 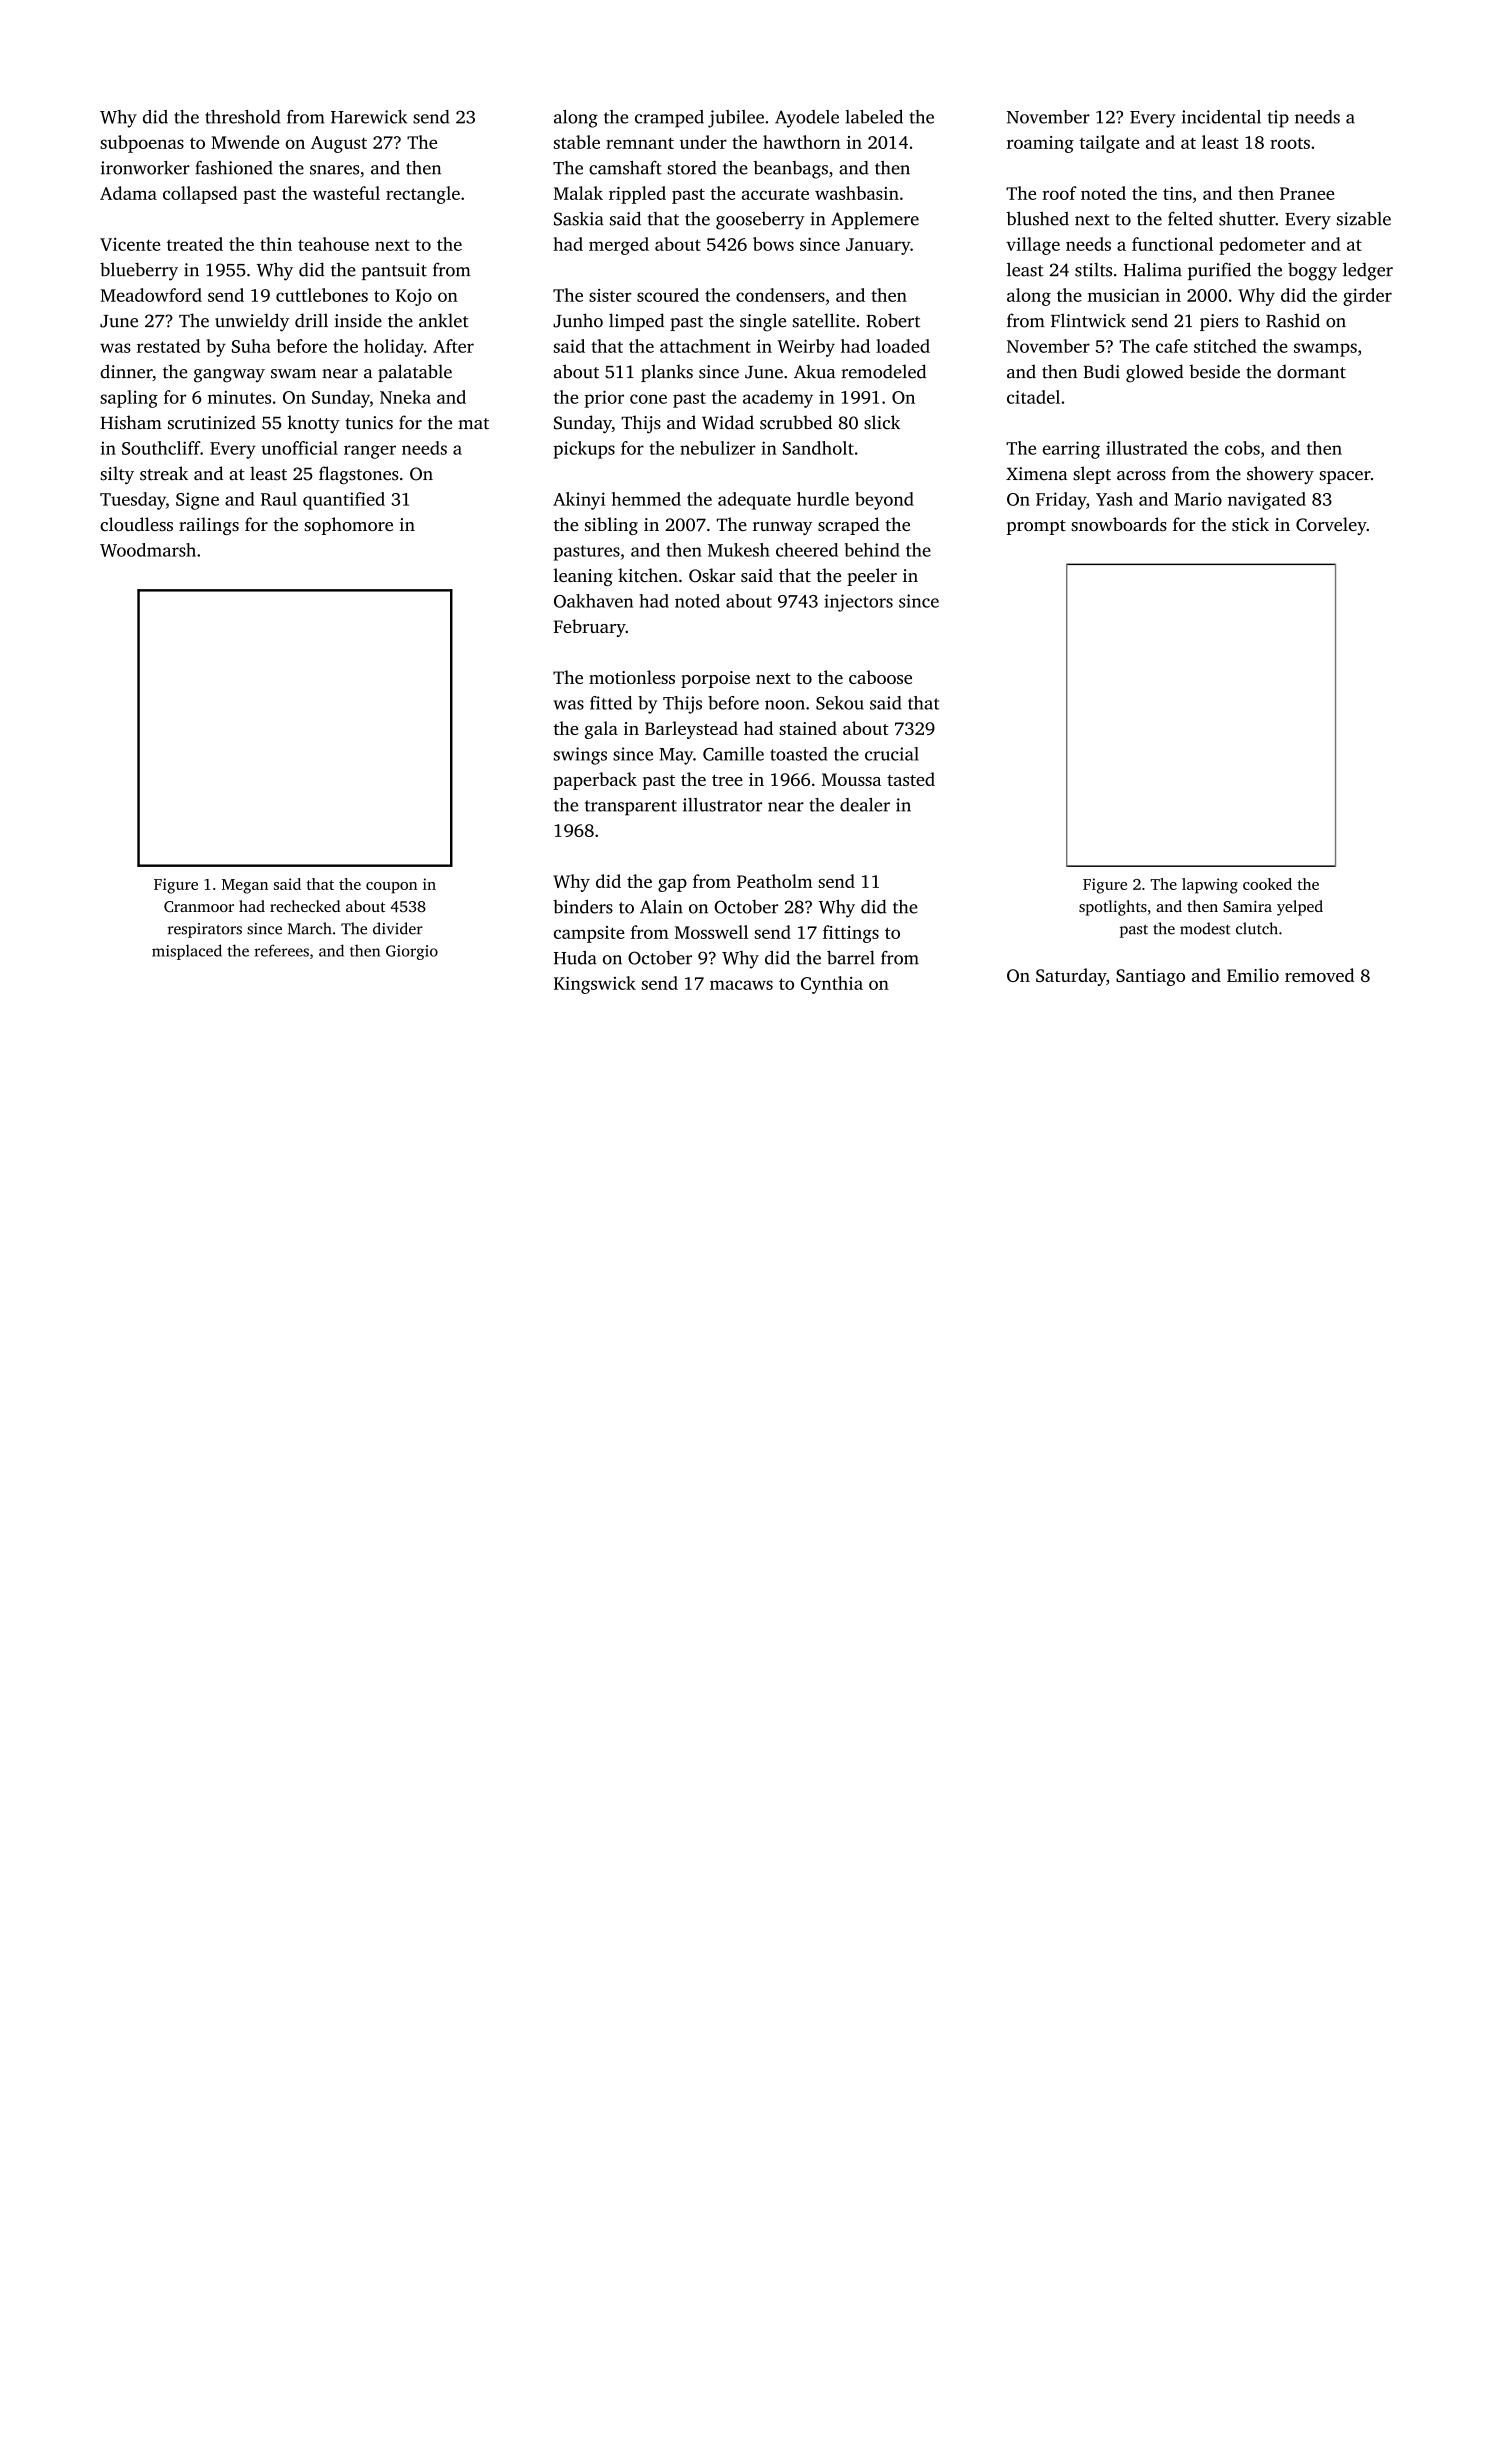 I want to click on Ayodele, so click(x=807, y=119).
